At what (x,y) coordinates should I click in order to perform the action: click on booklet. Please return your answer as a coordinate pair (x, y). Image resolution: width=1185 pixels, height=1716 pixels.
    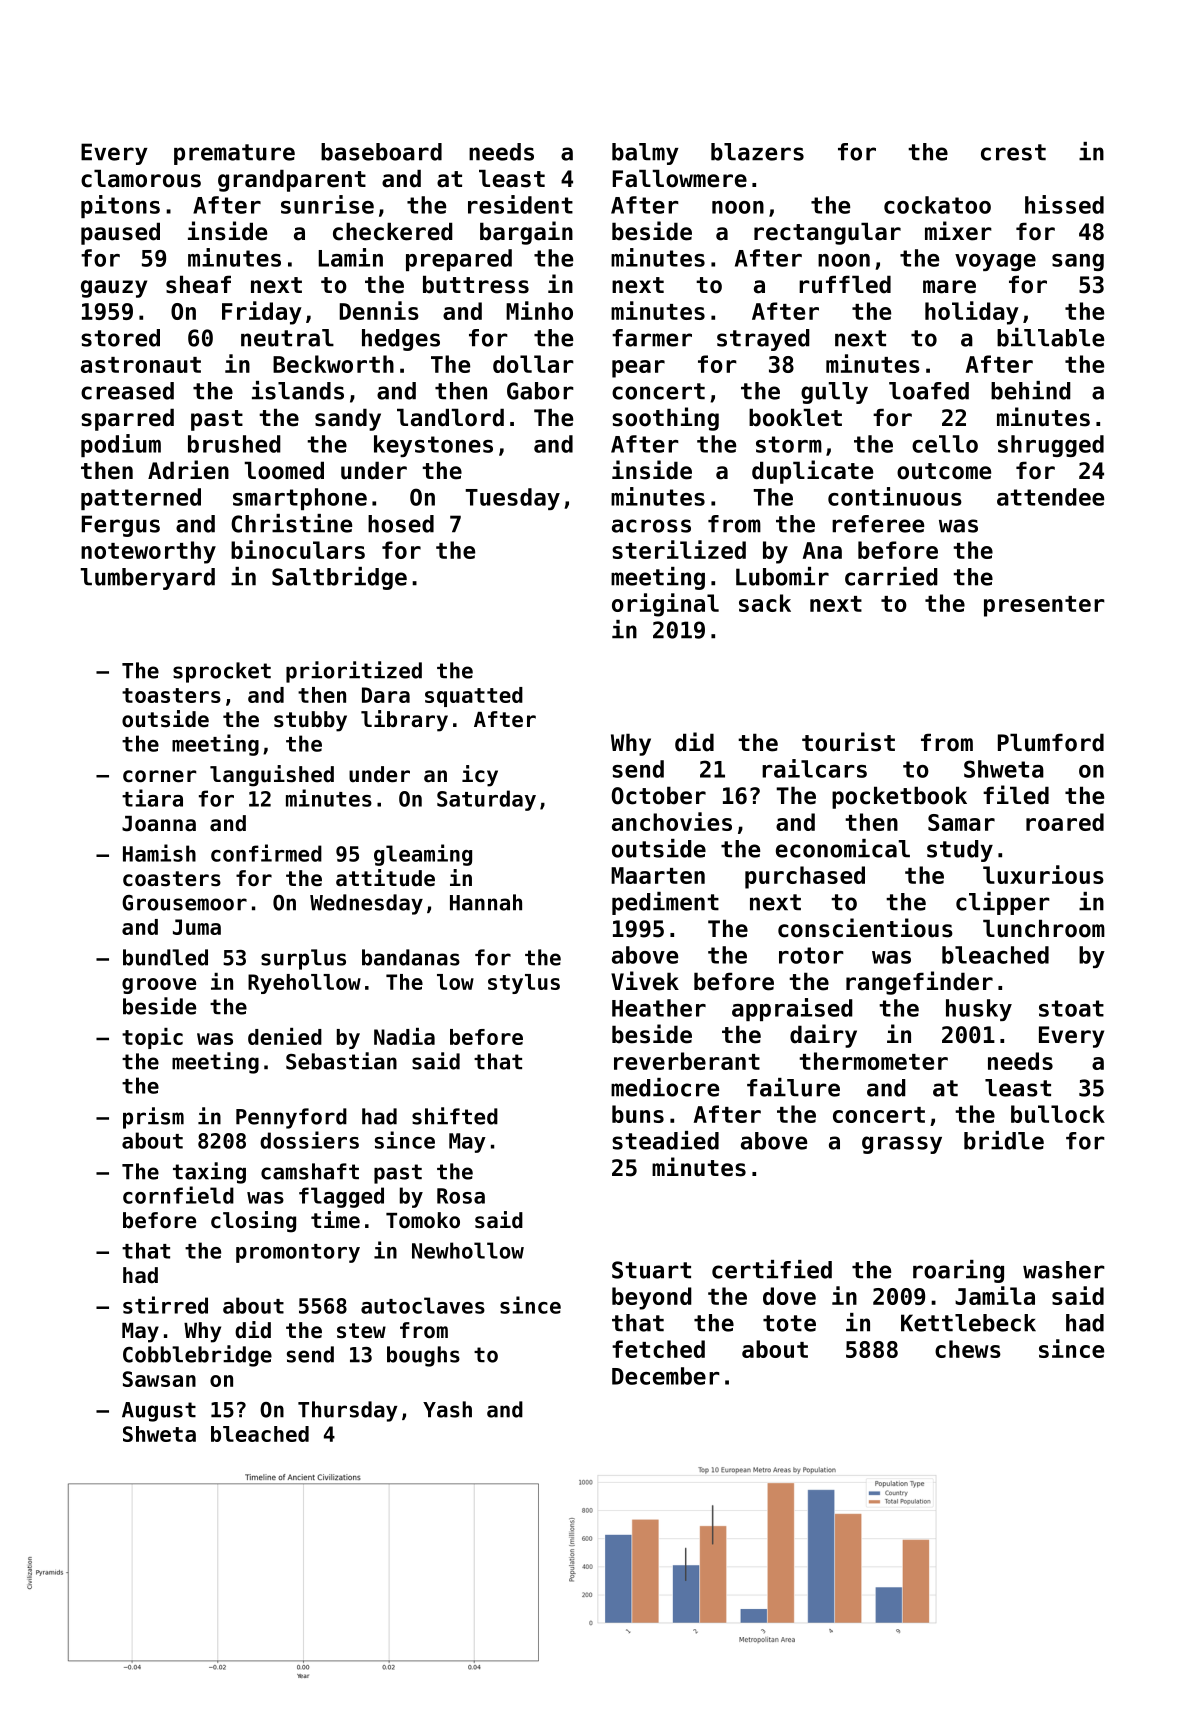
    Looking at the image, I should click on (795, 417).
